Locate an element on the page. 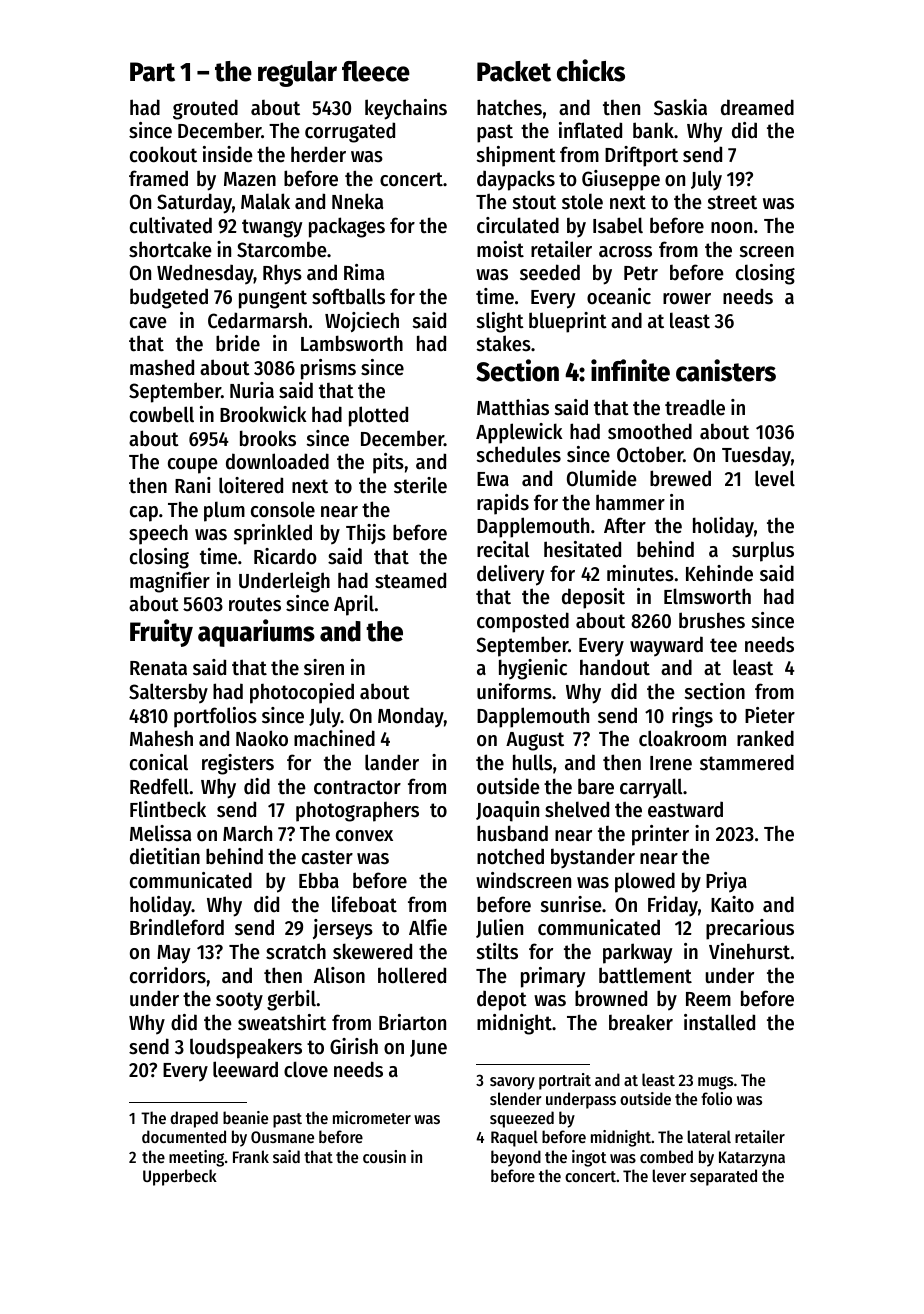 This document has height=1314, width=924. dreamed is located at coordinates (757, 107).
